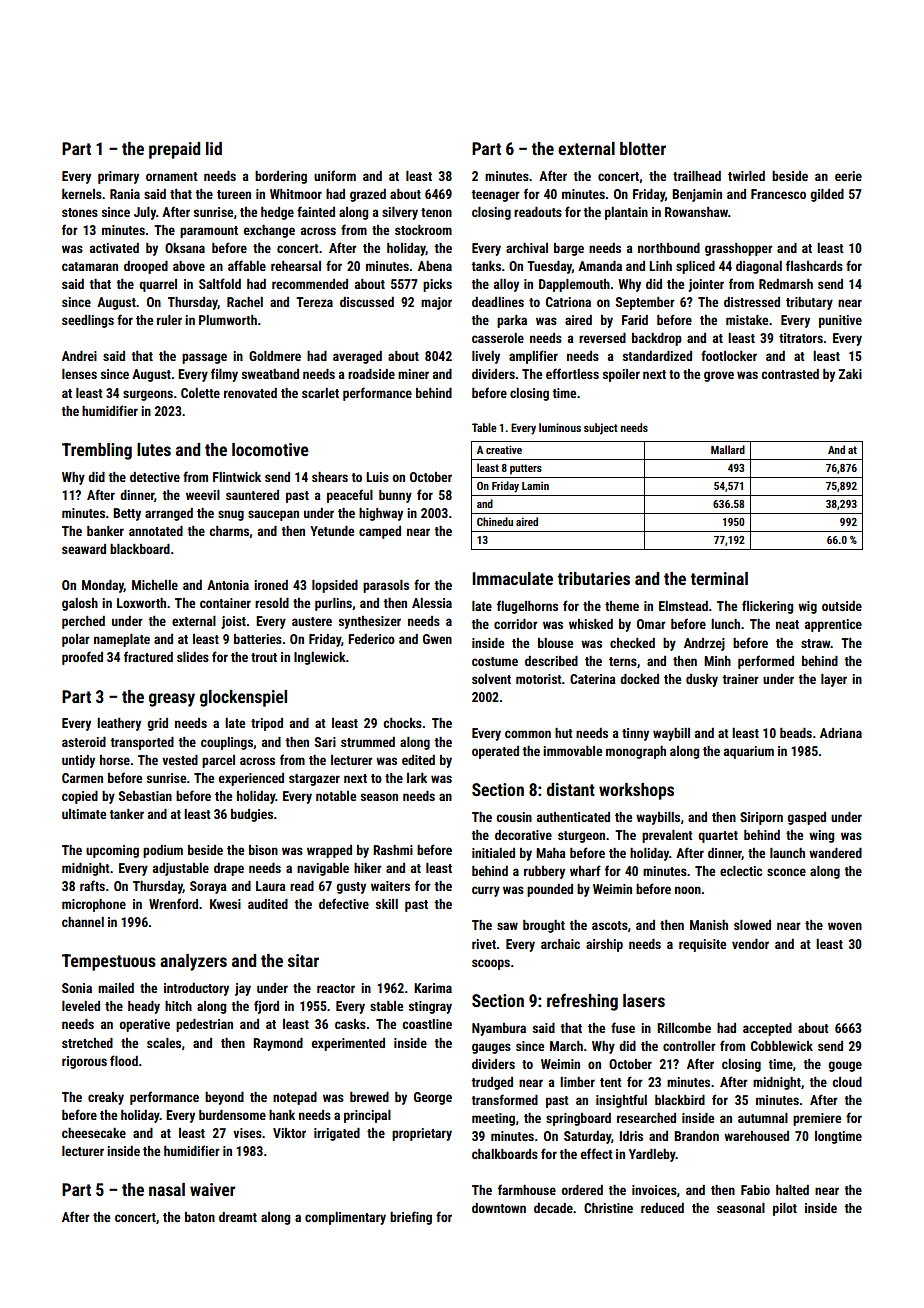 This image has width=924, height=1308. I want to click on waiters, so click(390, 886).
